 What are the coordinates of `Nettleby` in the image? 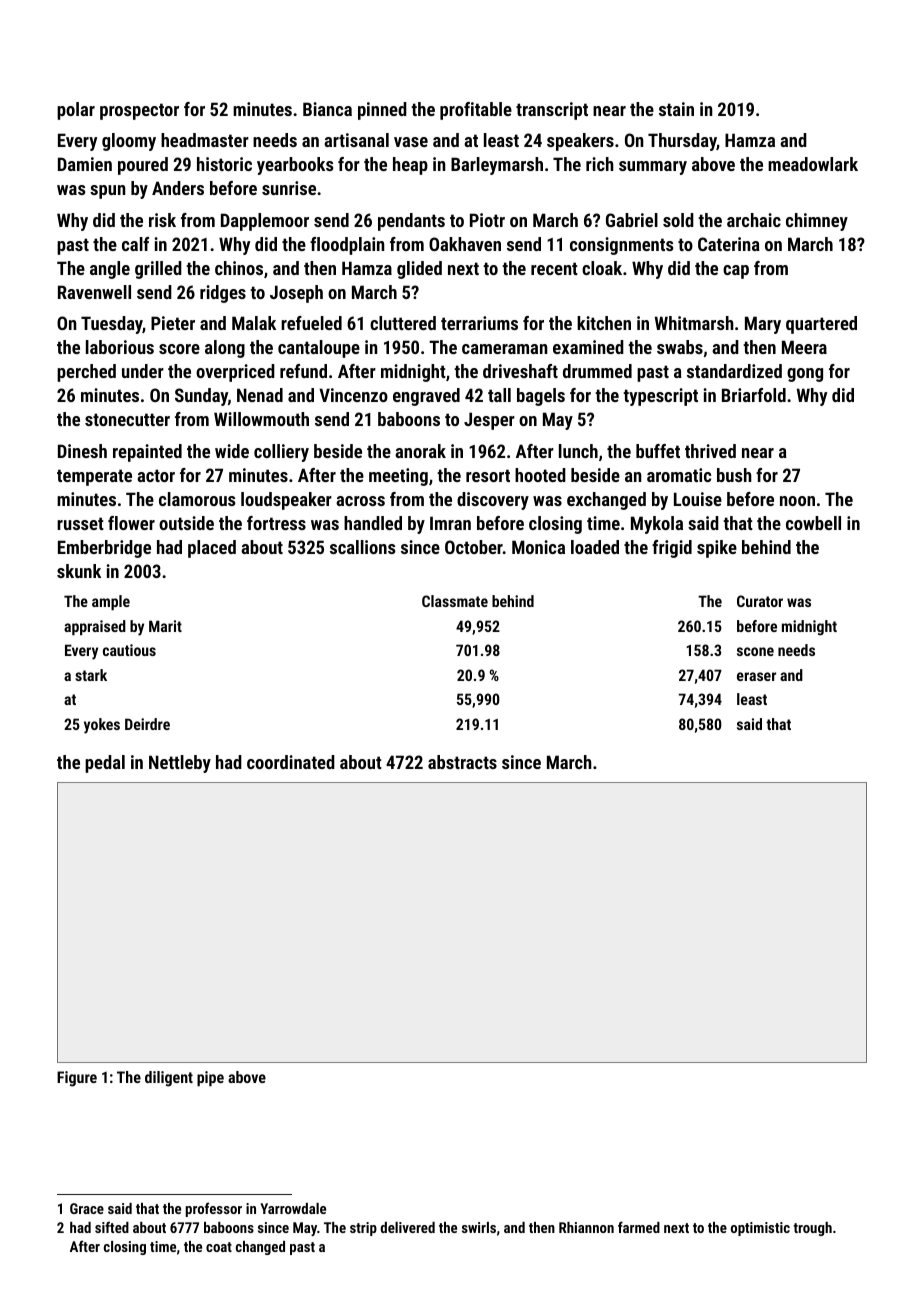 It's located at (180, 764).
